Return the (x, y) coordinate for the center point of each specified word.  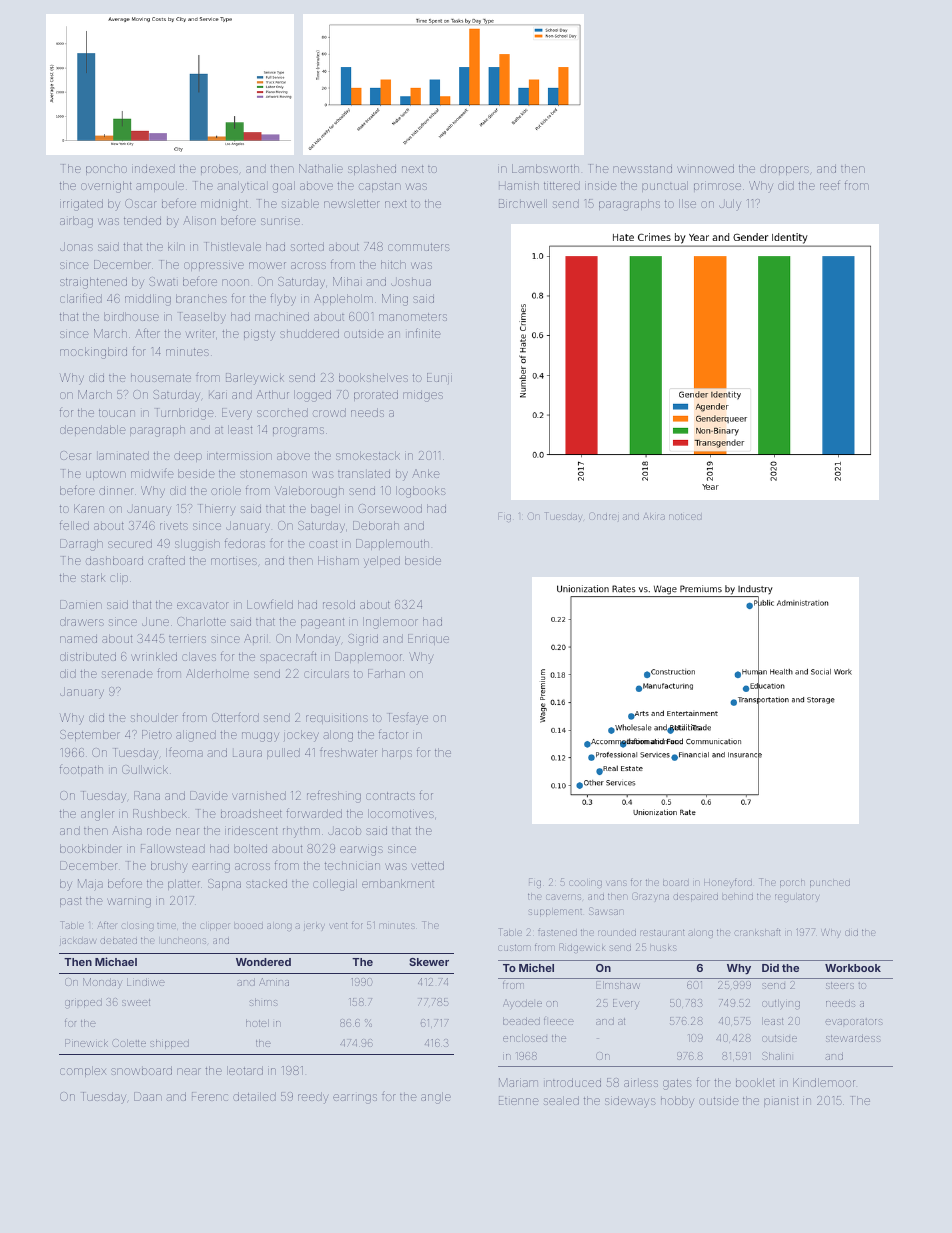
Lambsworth (545, 168)
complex (83, 1071)
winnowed (705, 168)
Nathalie (321, 168)
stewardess (853, 1038)
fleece (559, 1021)
